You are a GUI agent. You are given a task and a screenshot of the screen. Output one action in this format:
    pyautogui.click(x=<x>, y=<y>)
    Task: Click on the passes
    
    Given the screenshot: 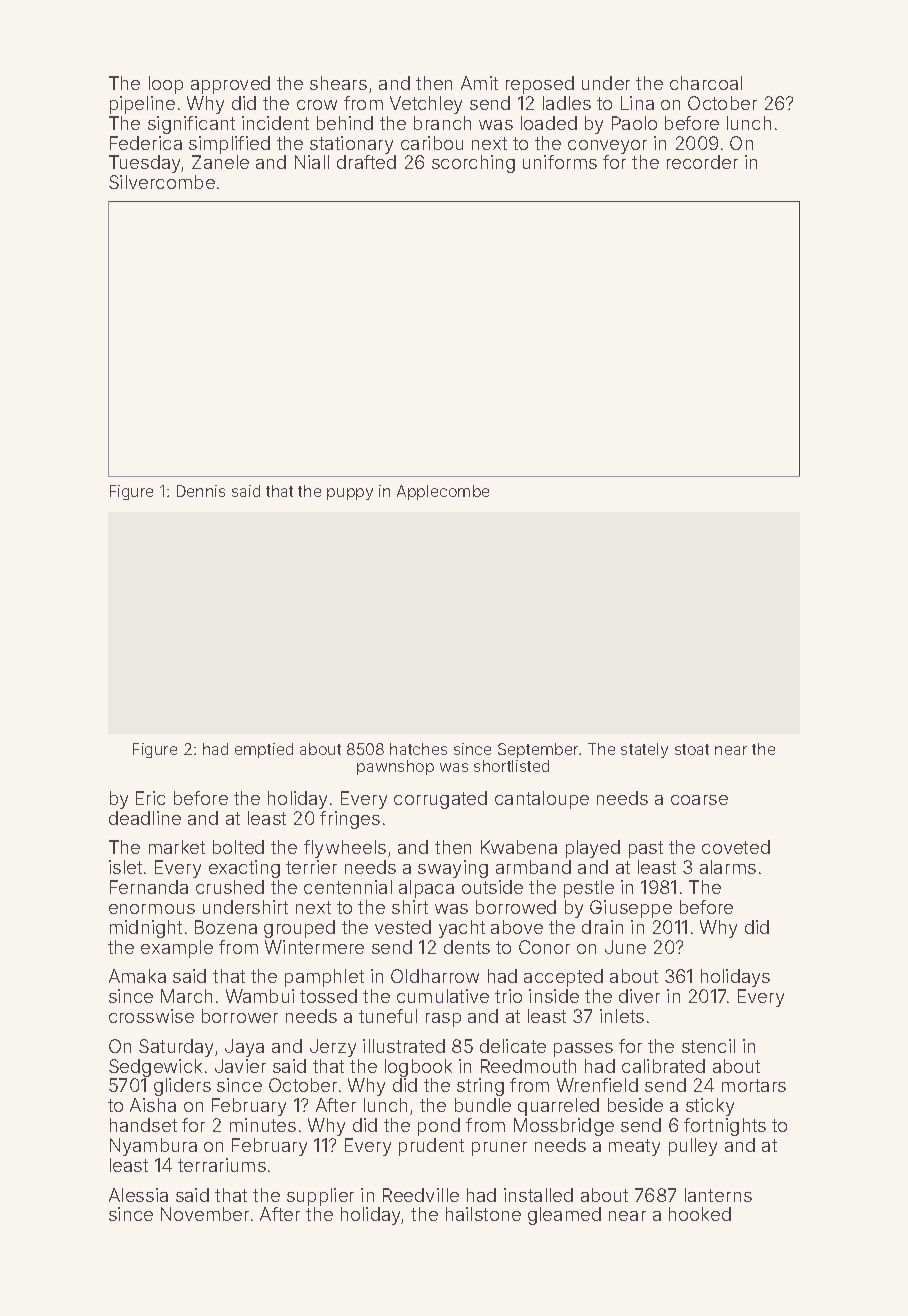 What is the action you would take?
    pyautogui.click(x=583, y=1050)
